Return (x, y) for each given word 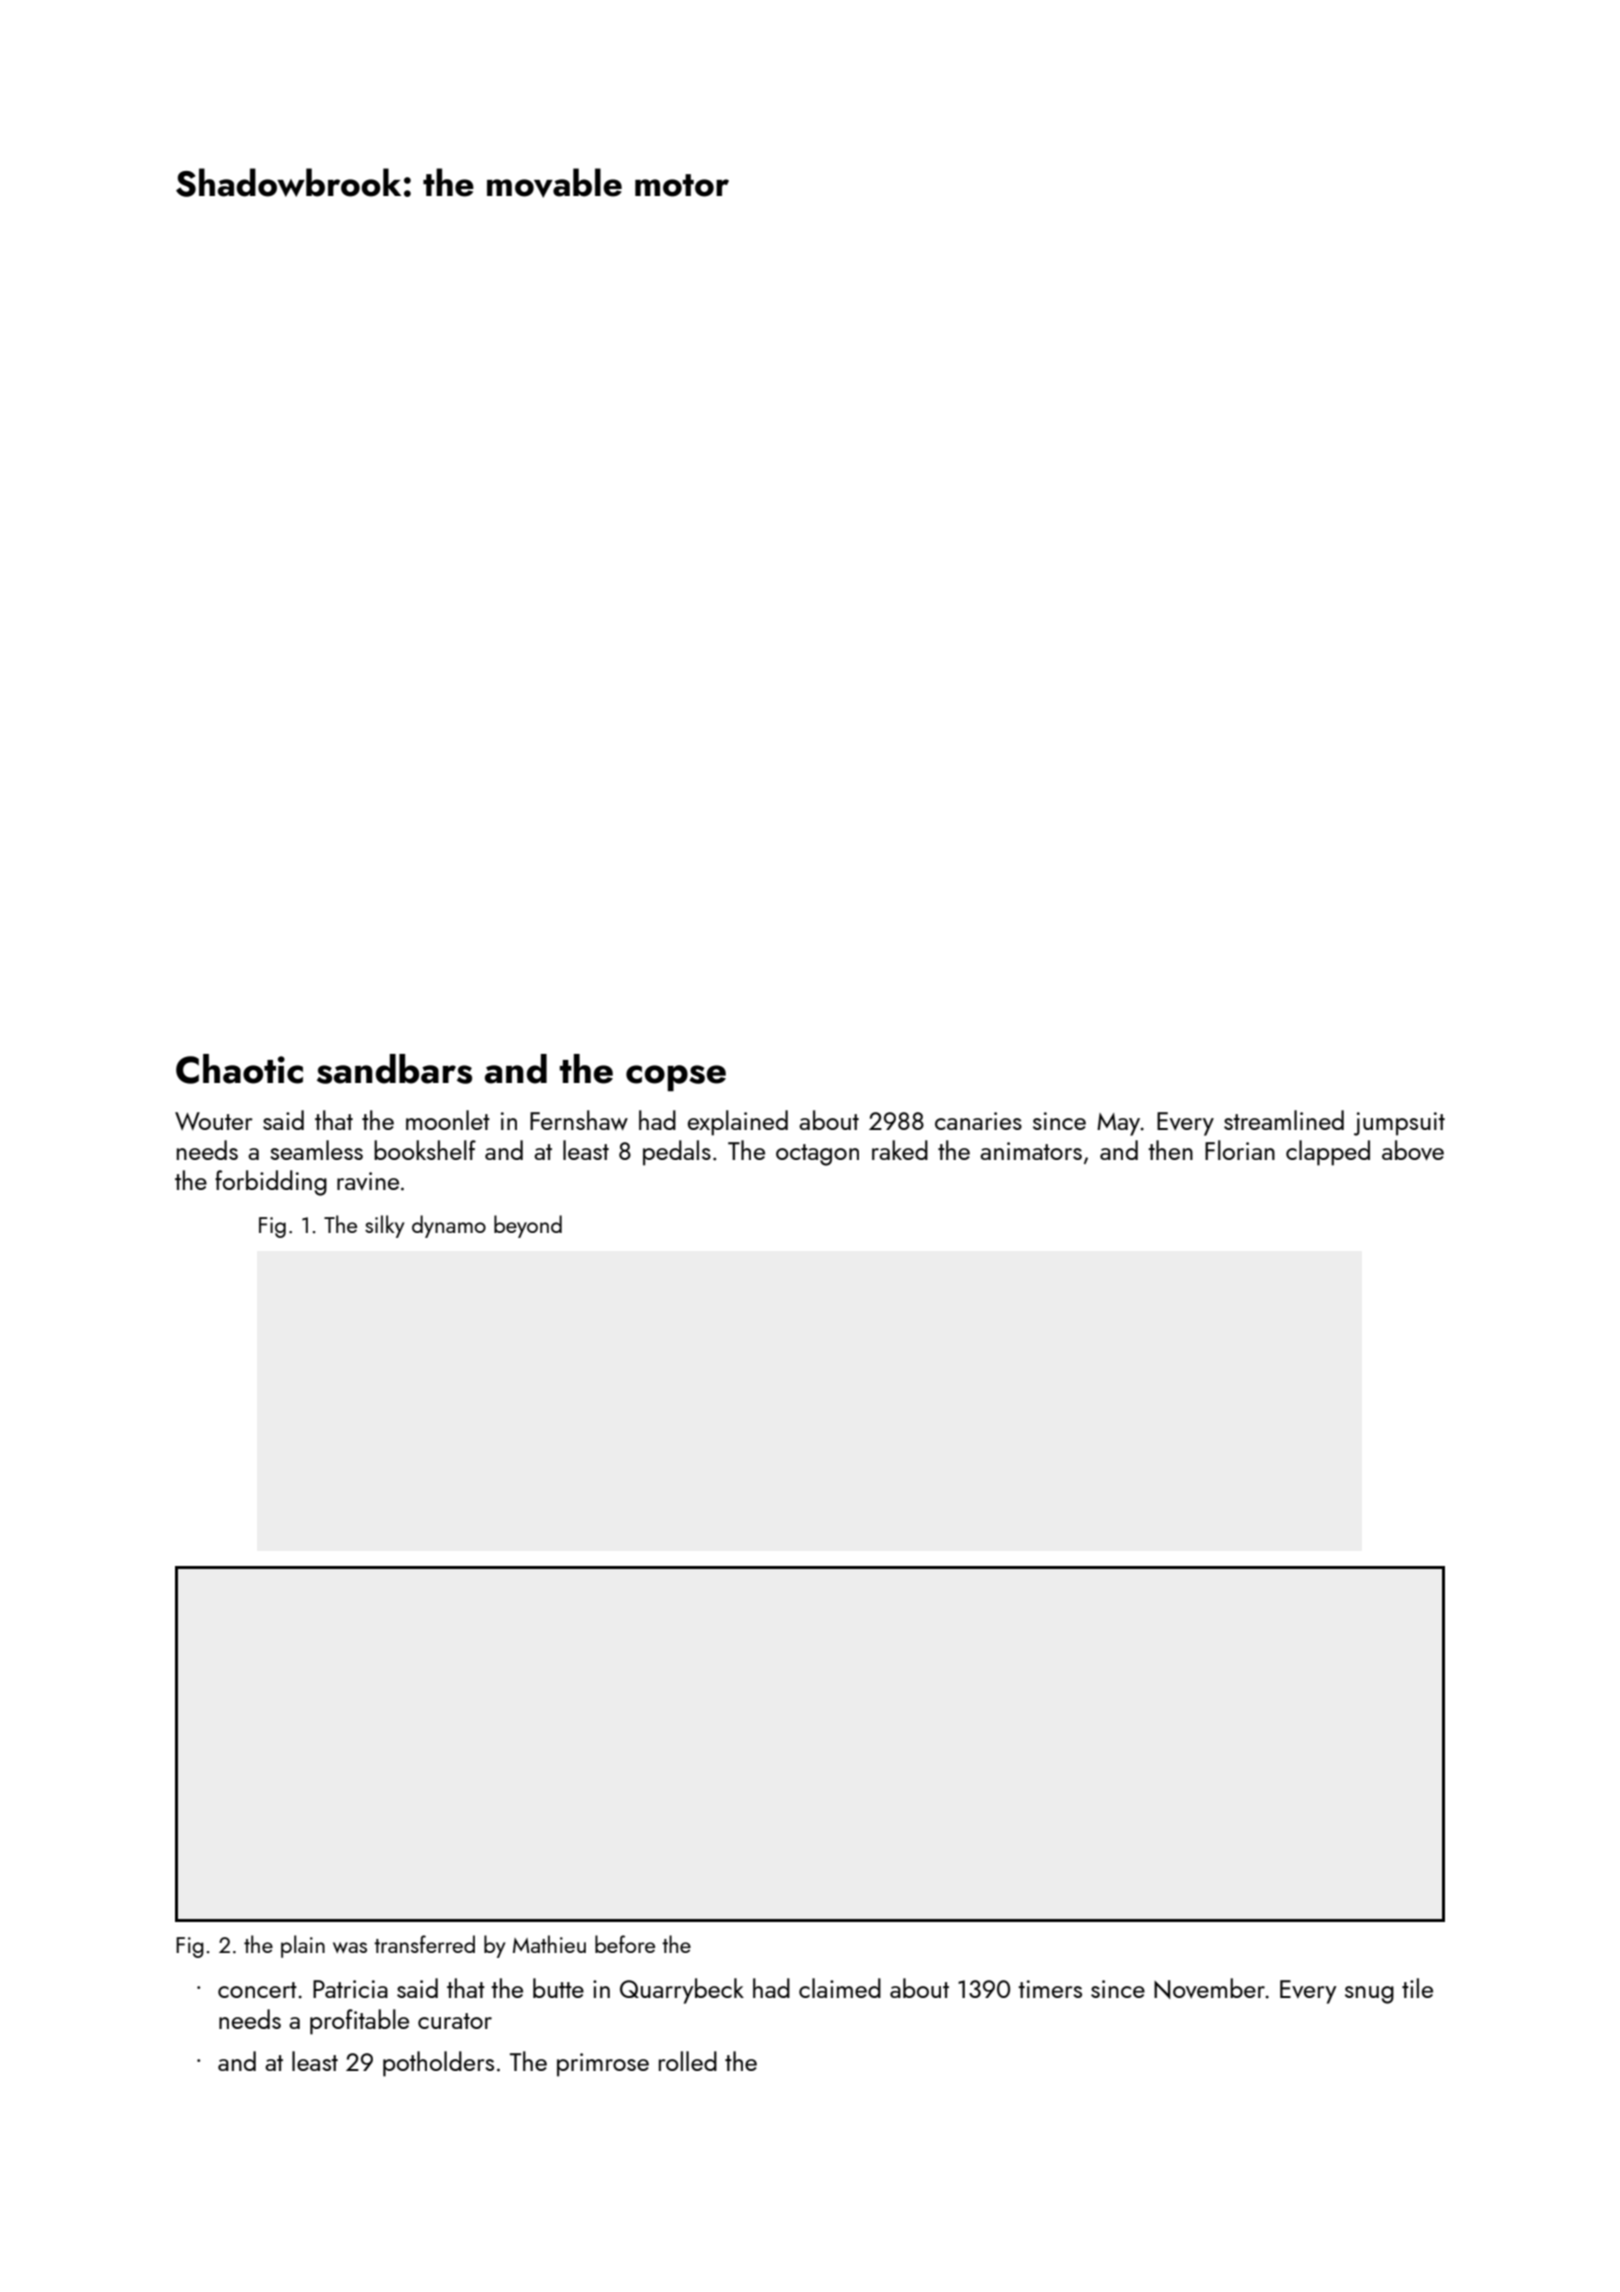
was (350, 1947)
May (1118, 1124)
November (1209, 1988)
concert (257, 1990)
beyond (528, 1226)
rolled (688, 2061)
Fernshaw (579, 1120)
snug (1369, 1995)
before (625, 1944)
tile (1417, 1988)
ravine (368, 1181)
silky (384, 1226)
